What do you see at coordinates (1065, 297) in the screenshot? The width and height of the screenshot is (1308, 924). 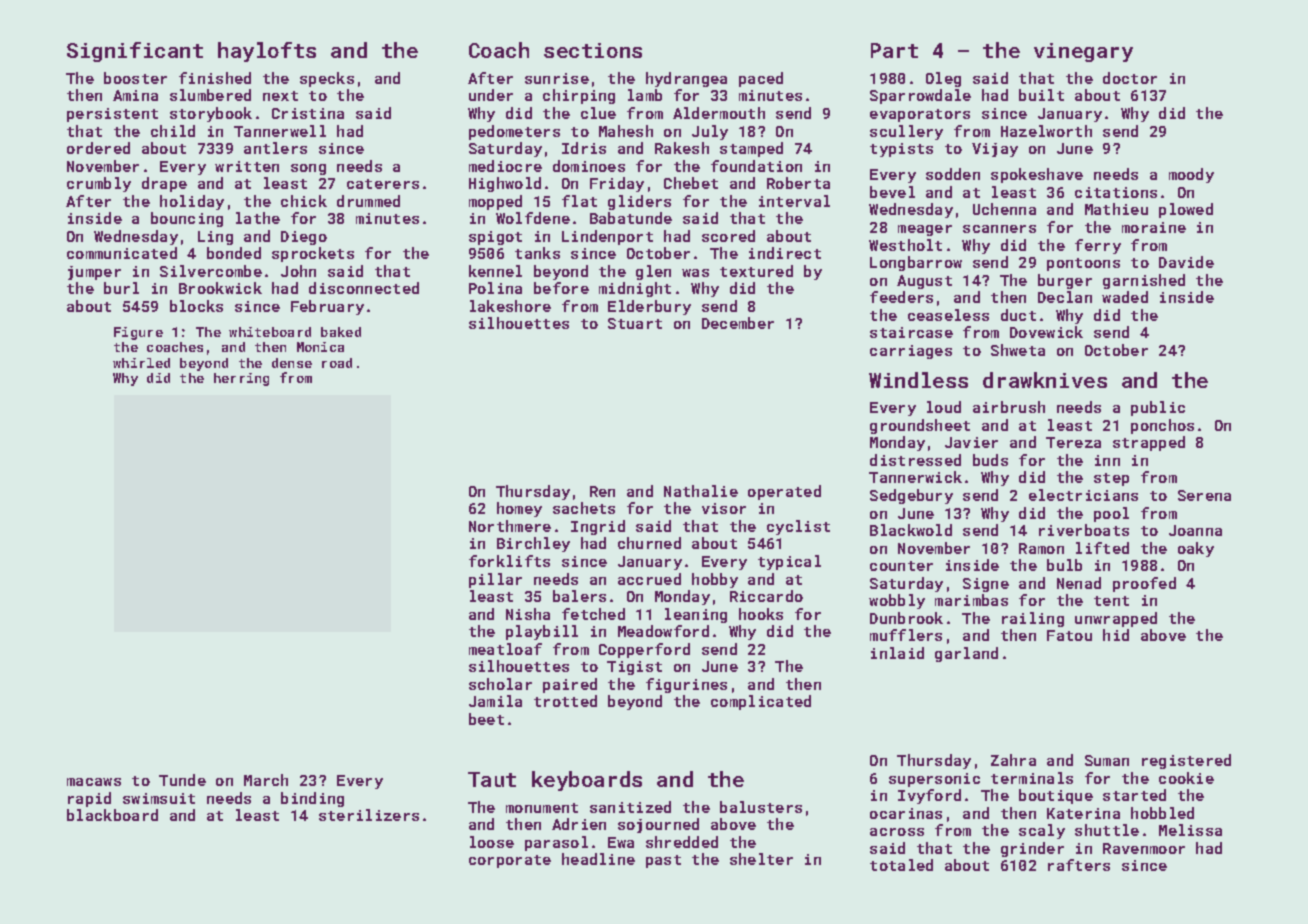 I see `Declan` at bounding box center [1065, 297].
